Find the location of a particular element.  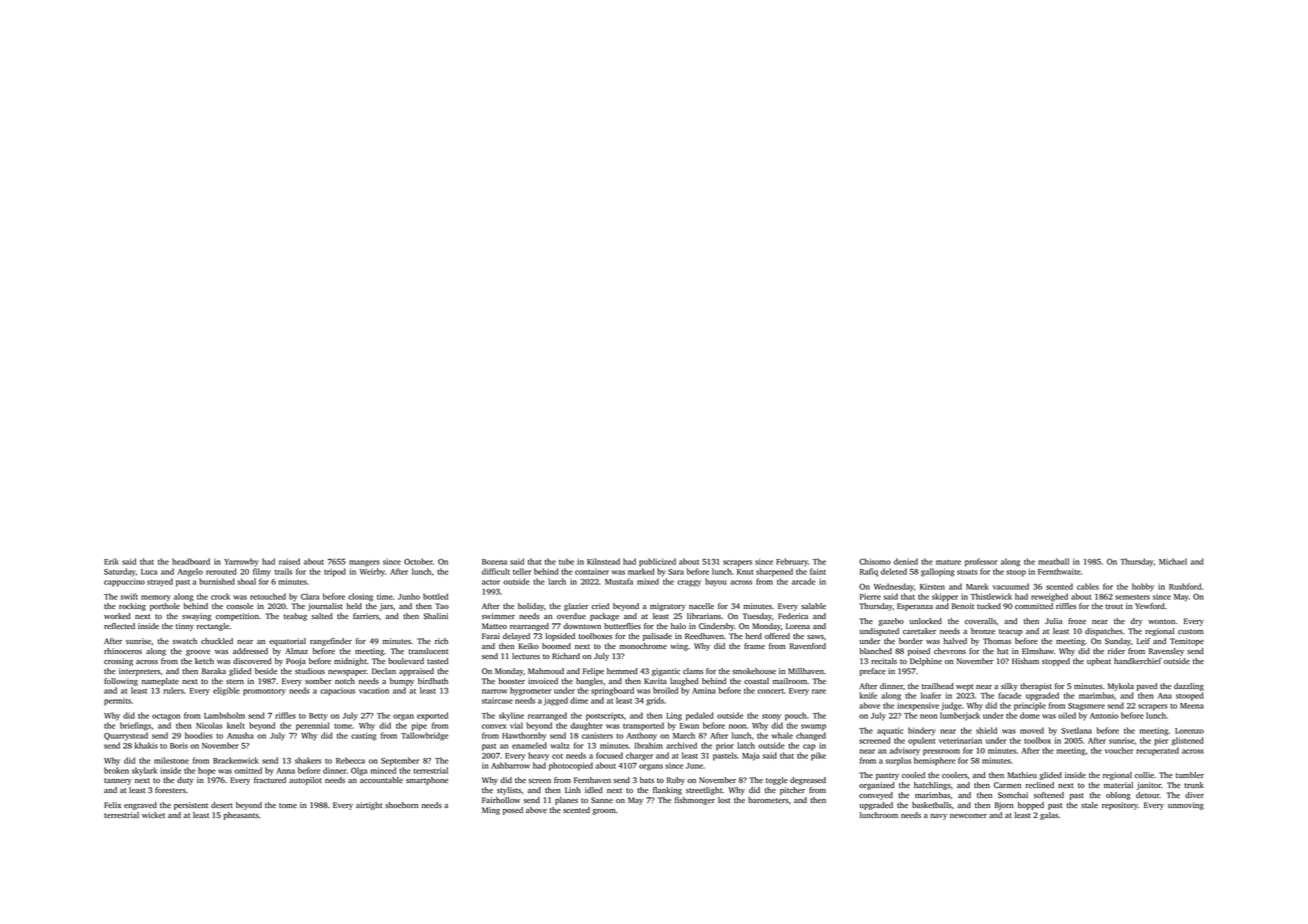

Bozena is located at coordinates (494, 562).
